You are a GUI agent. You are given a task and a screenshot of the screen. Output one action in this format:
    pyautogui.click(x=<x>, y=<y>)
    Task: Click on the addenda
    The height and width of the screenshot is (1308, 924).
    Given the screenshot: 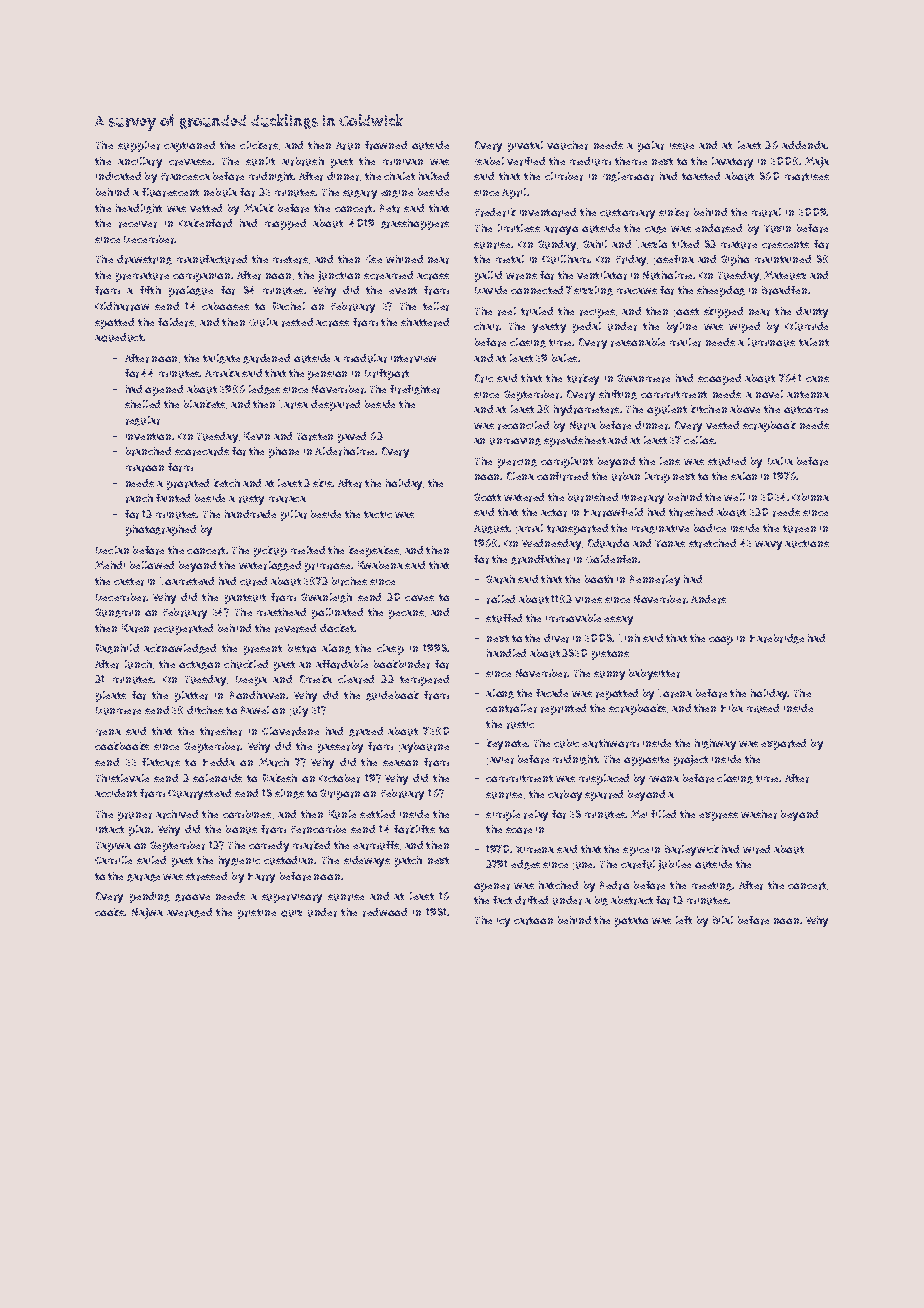 What is the action you would take?
    pyautogui.click(x=804, y=145)
